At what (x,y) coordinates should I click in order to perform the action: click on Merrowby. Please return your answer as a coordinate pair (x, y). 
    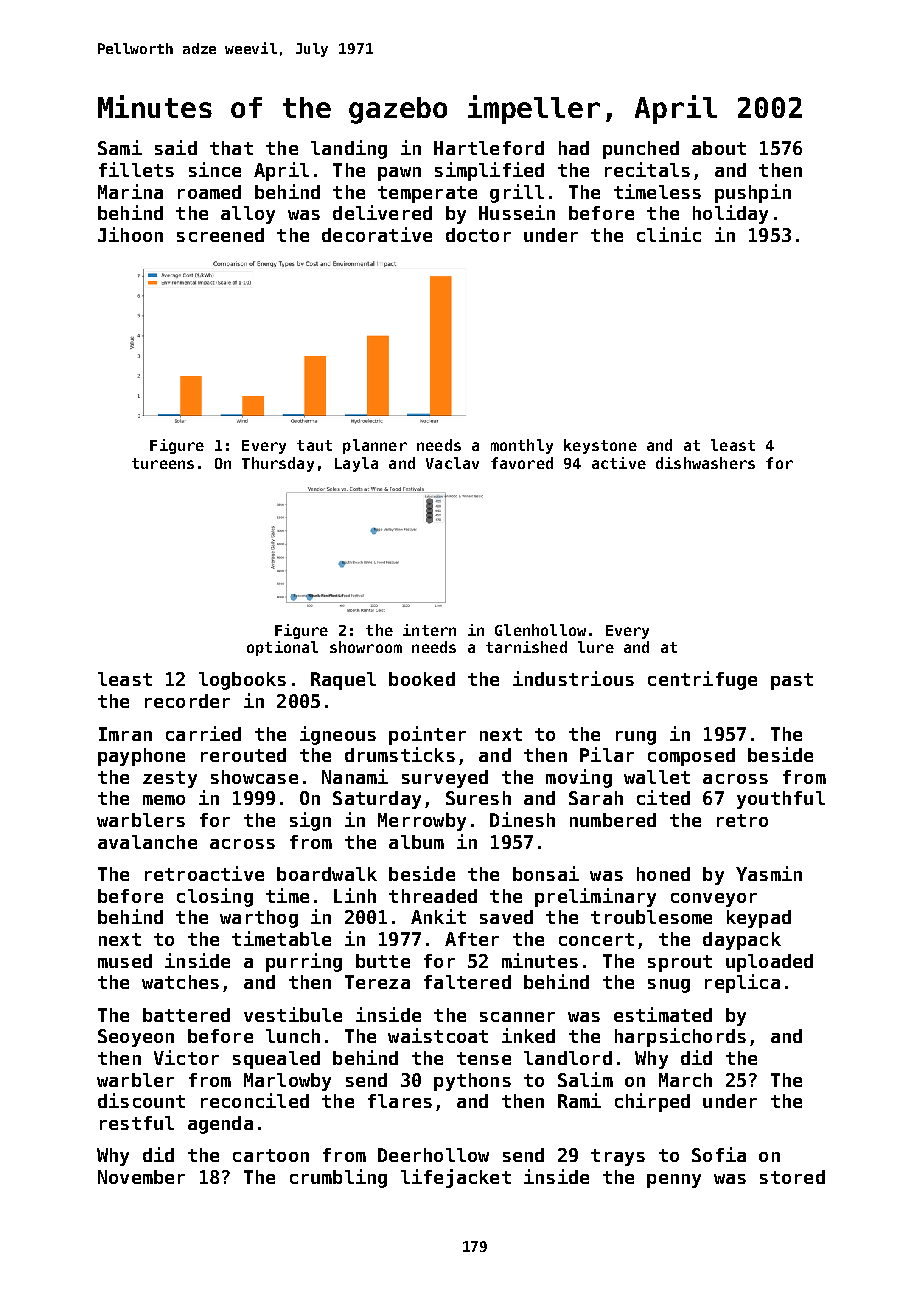
    Looking at the image, I should click on (422, 822).
